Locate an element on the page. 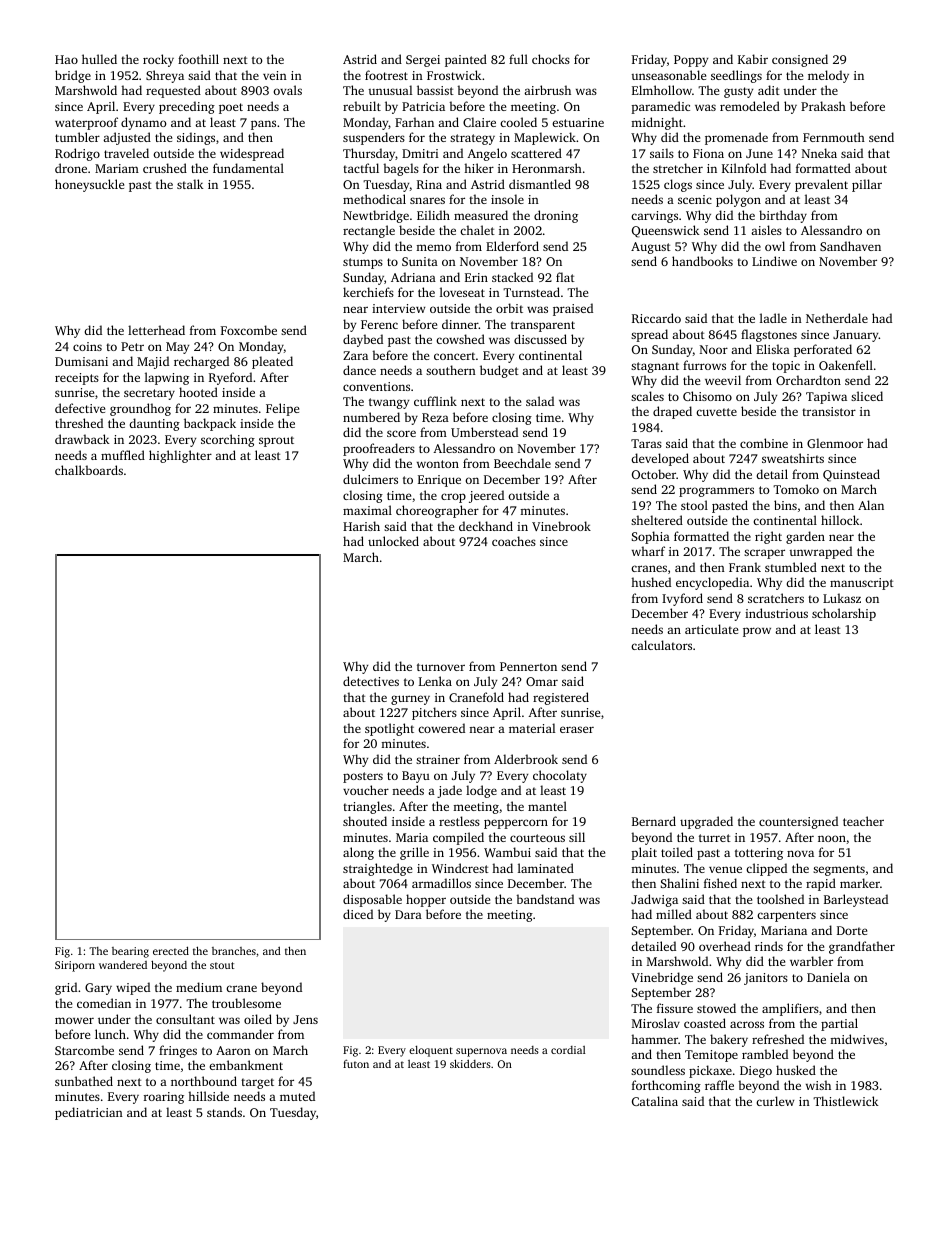 The width and height of the document is (952, 1233). bearing is located at coordinates (130, 952).
